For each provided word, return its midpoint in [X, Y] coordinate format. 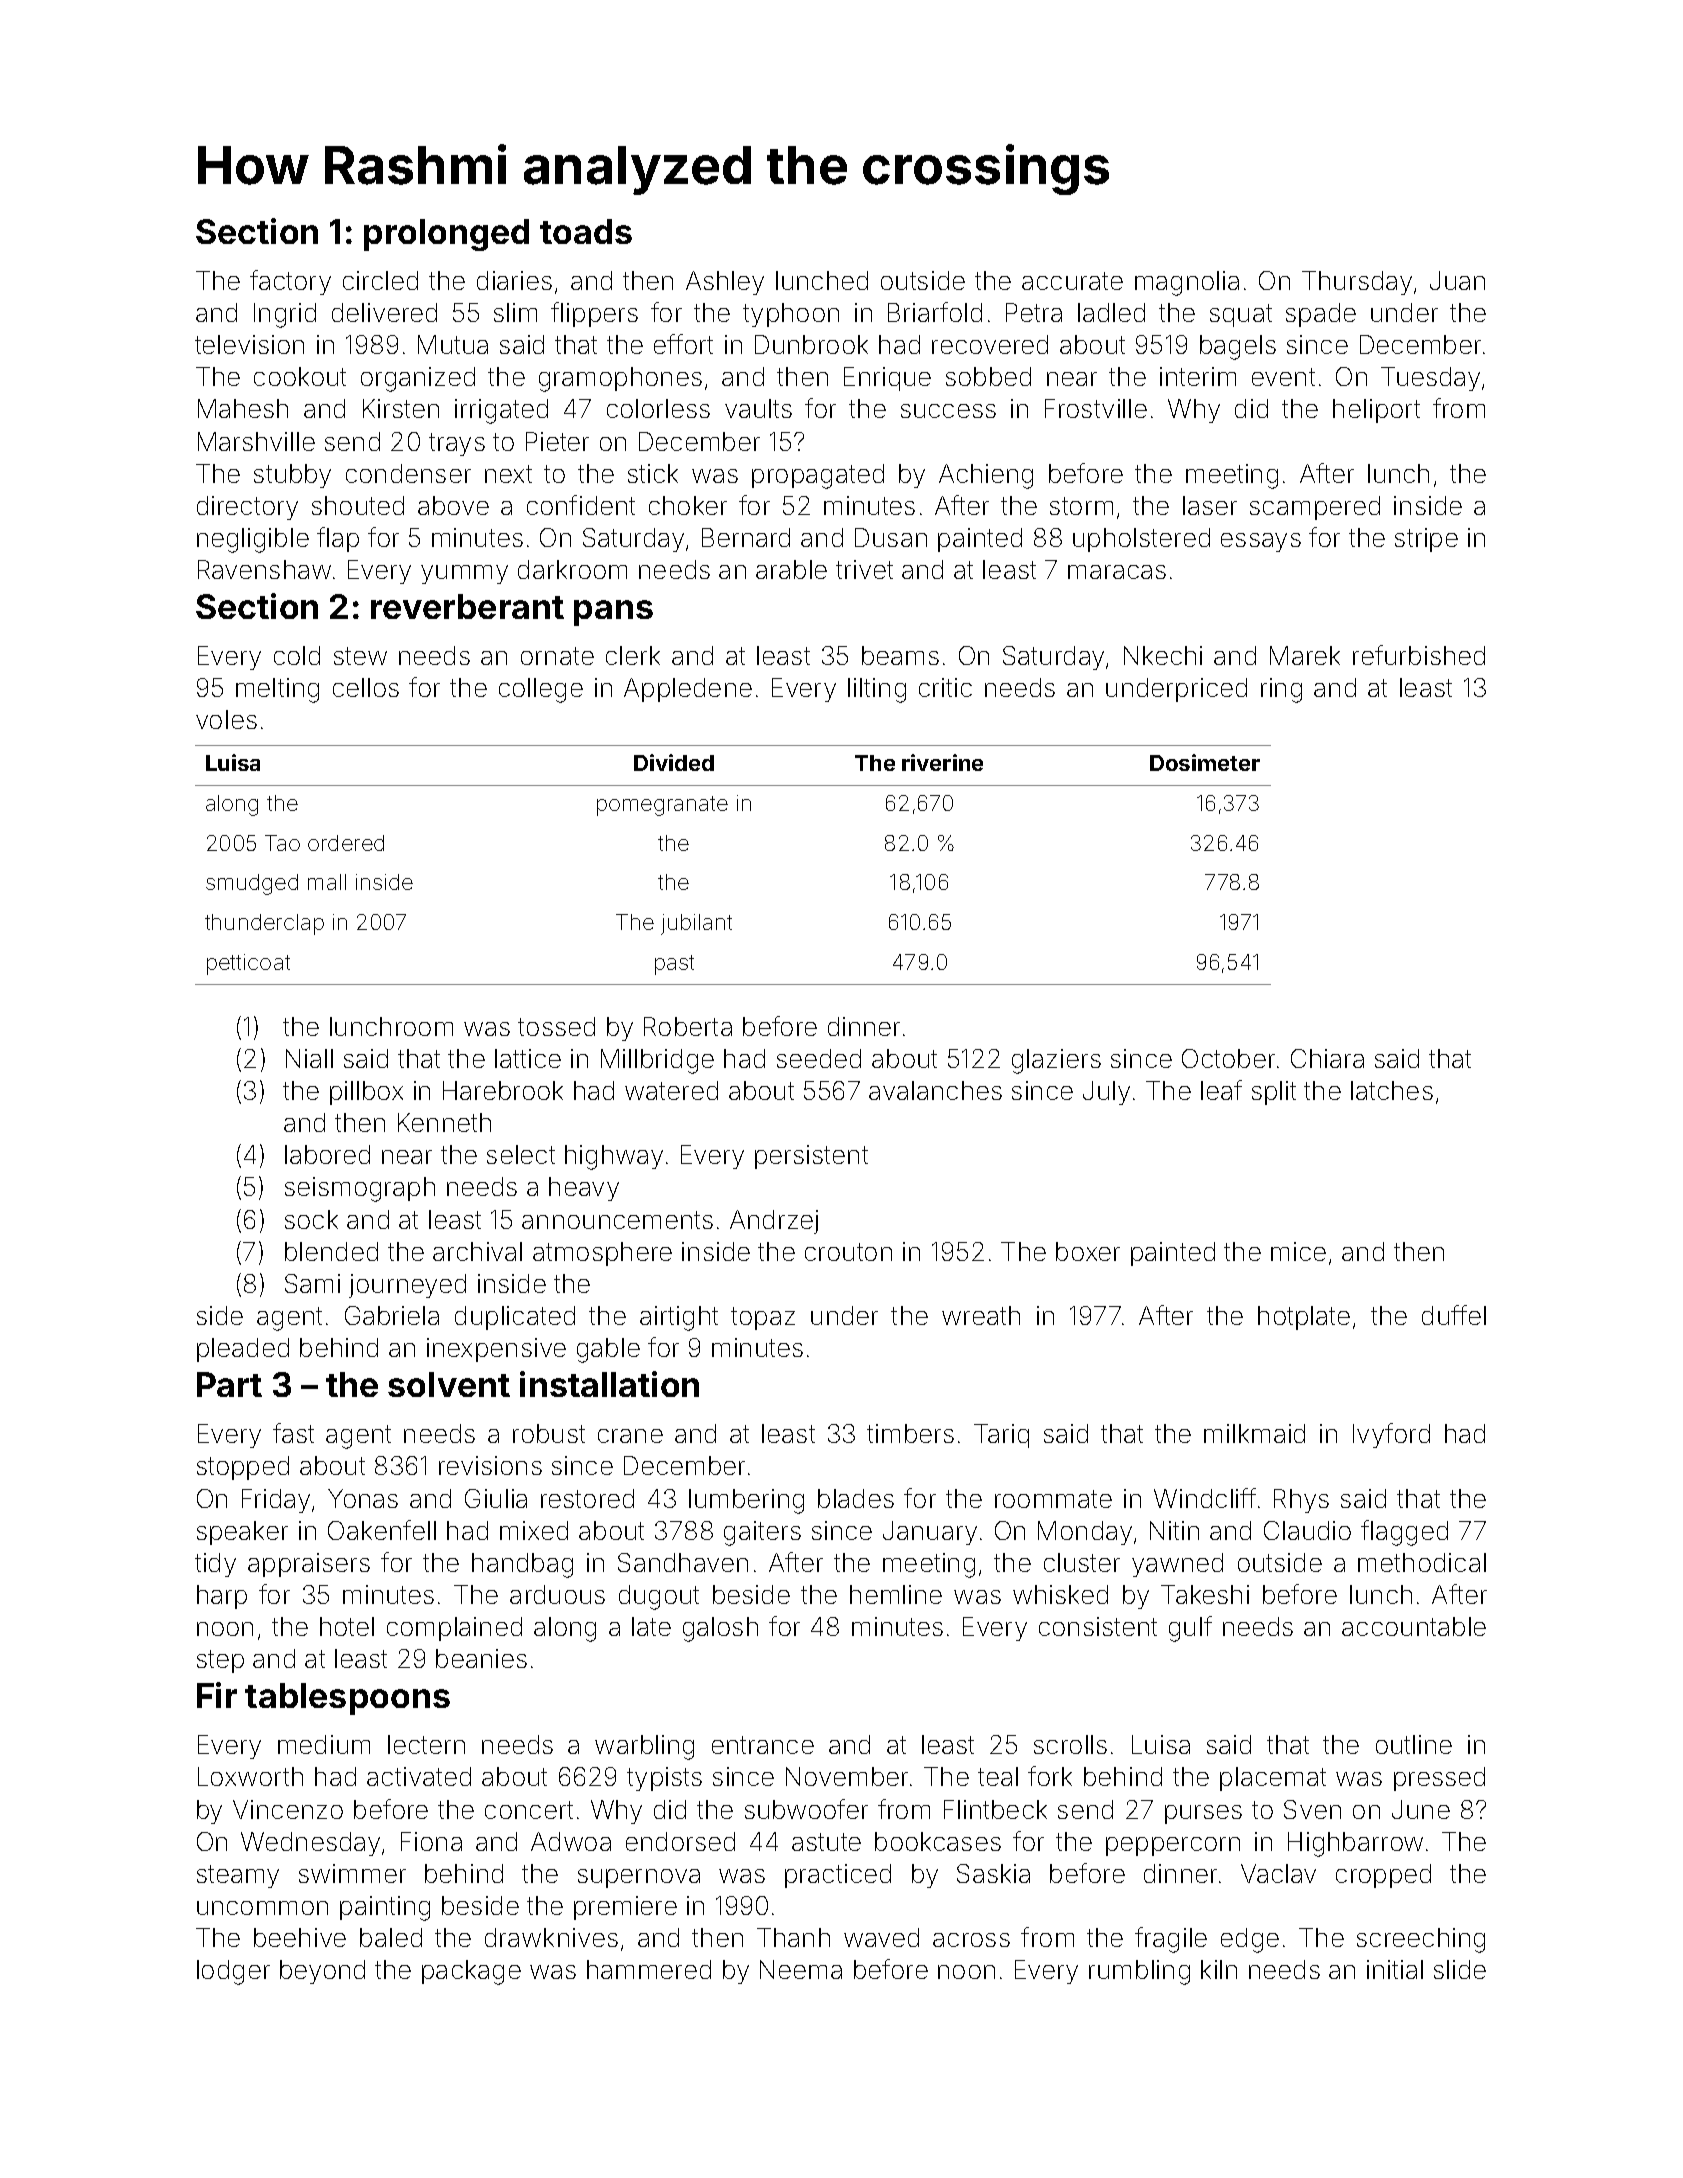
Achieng [986, 476]
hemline [896, 1594]
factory [290, 282]
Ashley [725, 283]
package [471, 1972]
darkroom [572, 569]
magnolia [1187, 283]
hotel [347, 1626]
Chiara [1327, 1058]
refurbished [1419, 655]
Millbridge [657, 1061]
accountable [1414, 1626]
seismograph [360, 1189]
